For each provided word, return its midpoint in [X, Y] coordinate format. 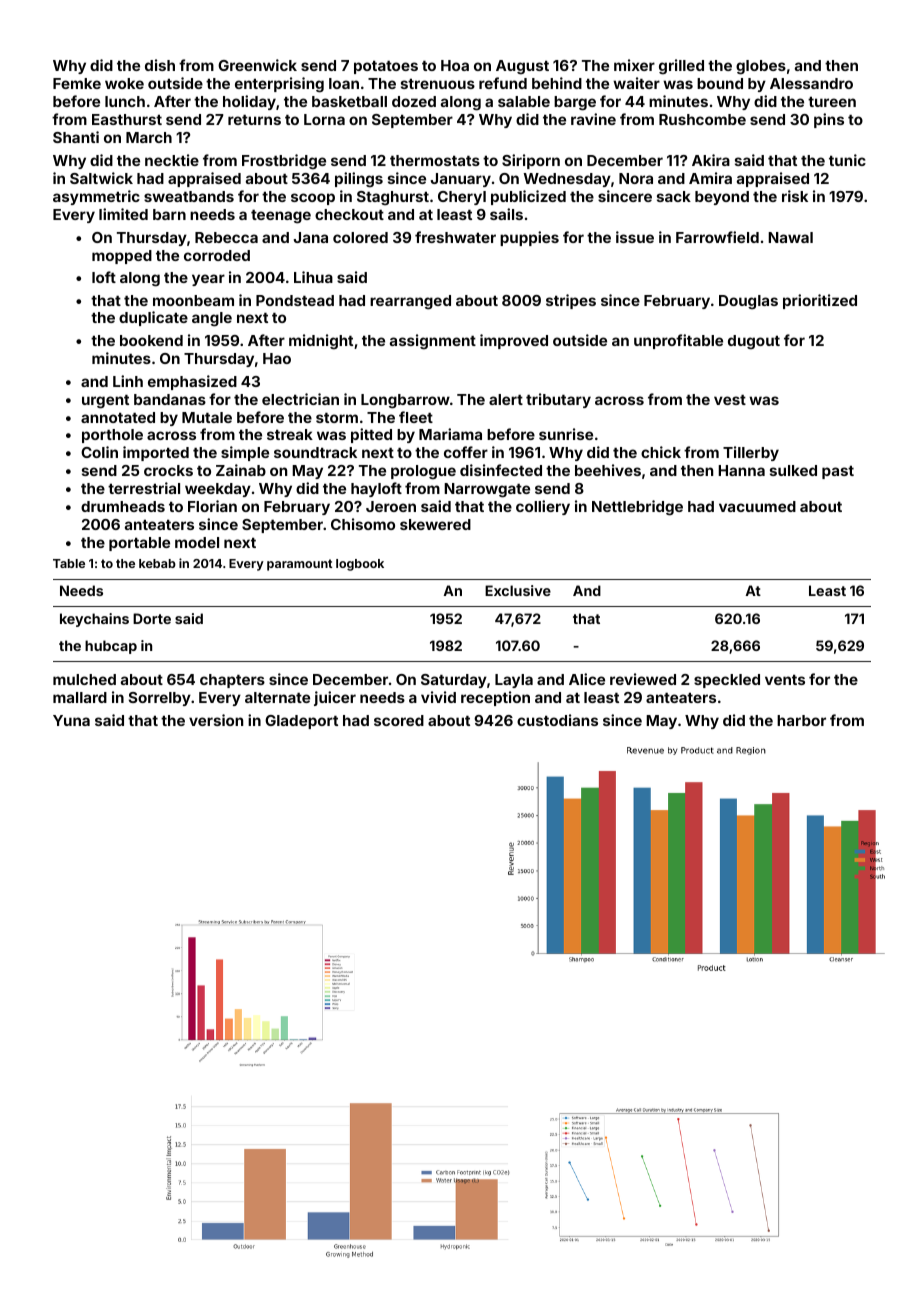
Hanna [741, 470]
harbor [801, 720]
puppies [529, 238]
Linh [128, 381]
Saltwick [101, 178]
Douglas [748, 302]
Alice [587, 679]
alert [506, 399]
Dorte [152, 618]
